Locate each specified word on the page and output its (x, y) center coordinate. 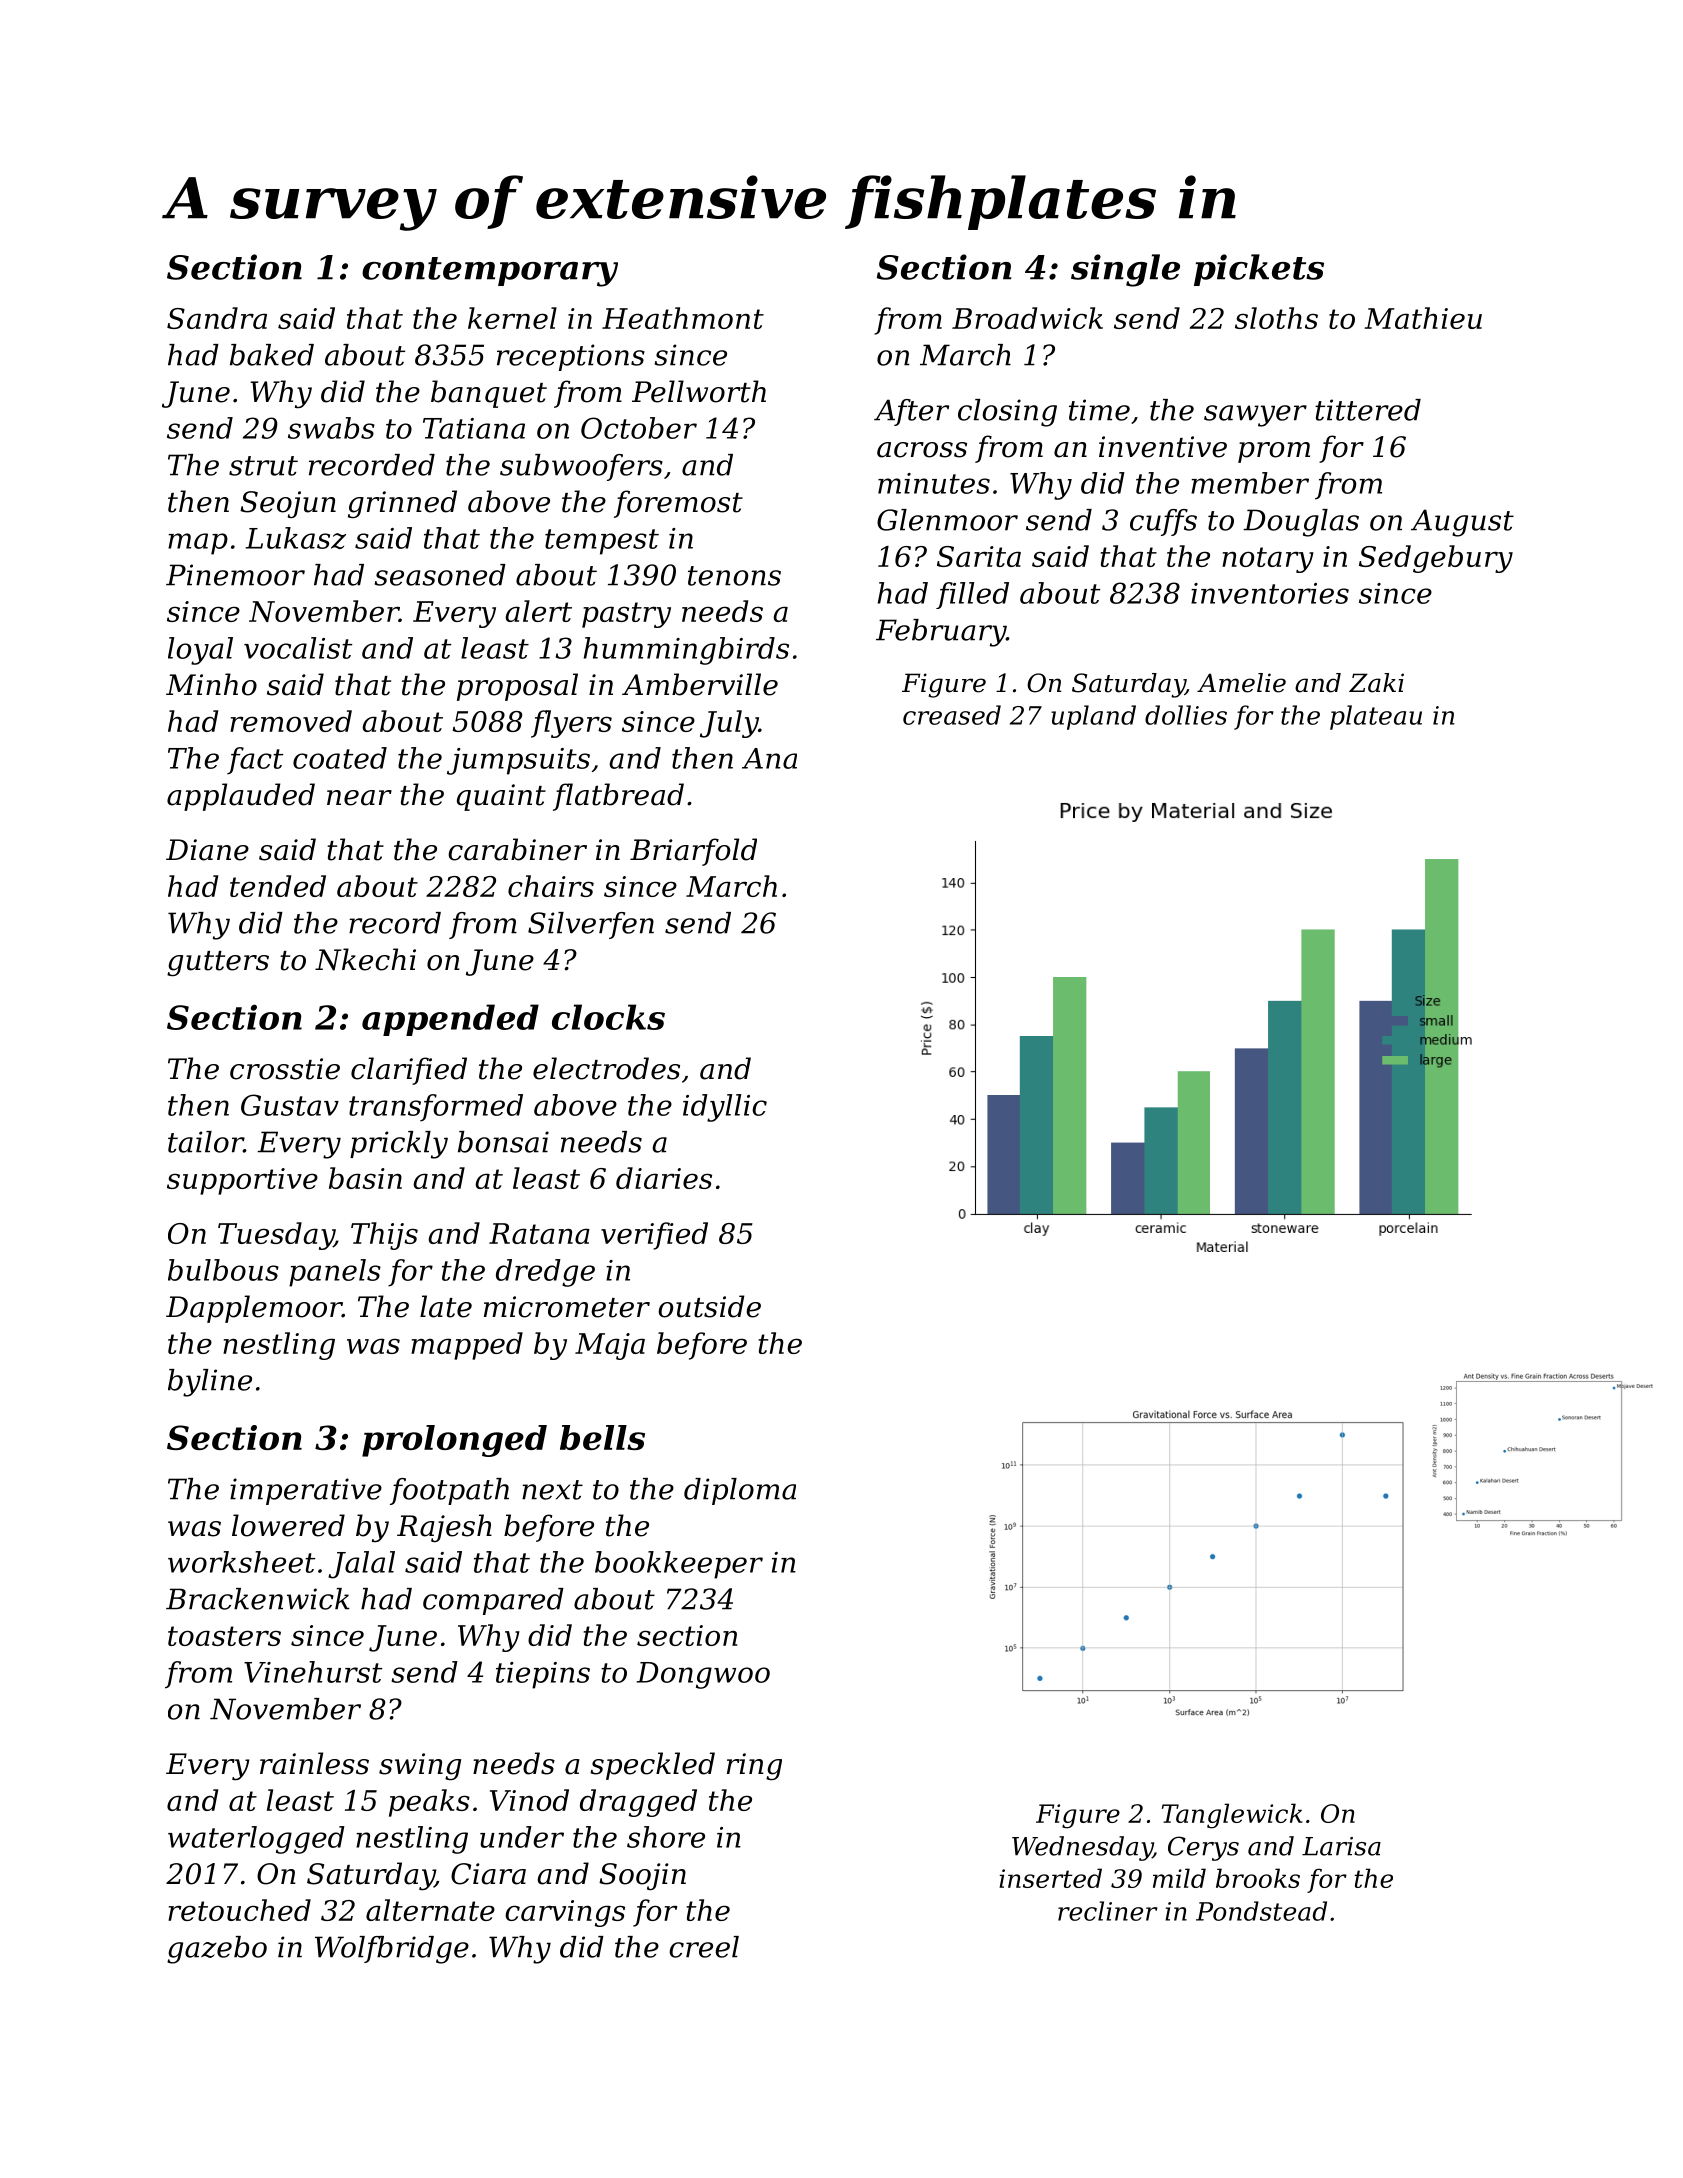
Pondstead (1261, 1911)
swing (420, 1767)
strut (263, 466)
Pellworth (699, 391)
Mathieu (1423, 318)
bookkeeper (679, 1565)
